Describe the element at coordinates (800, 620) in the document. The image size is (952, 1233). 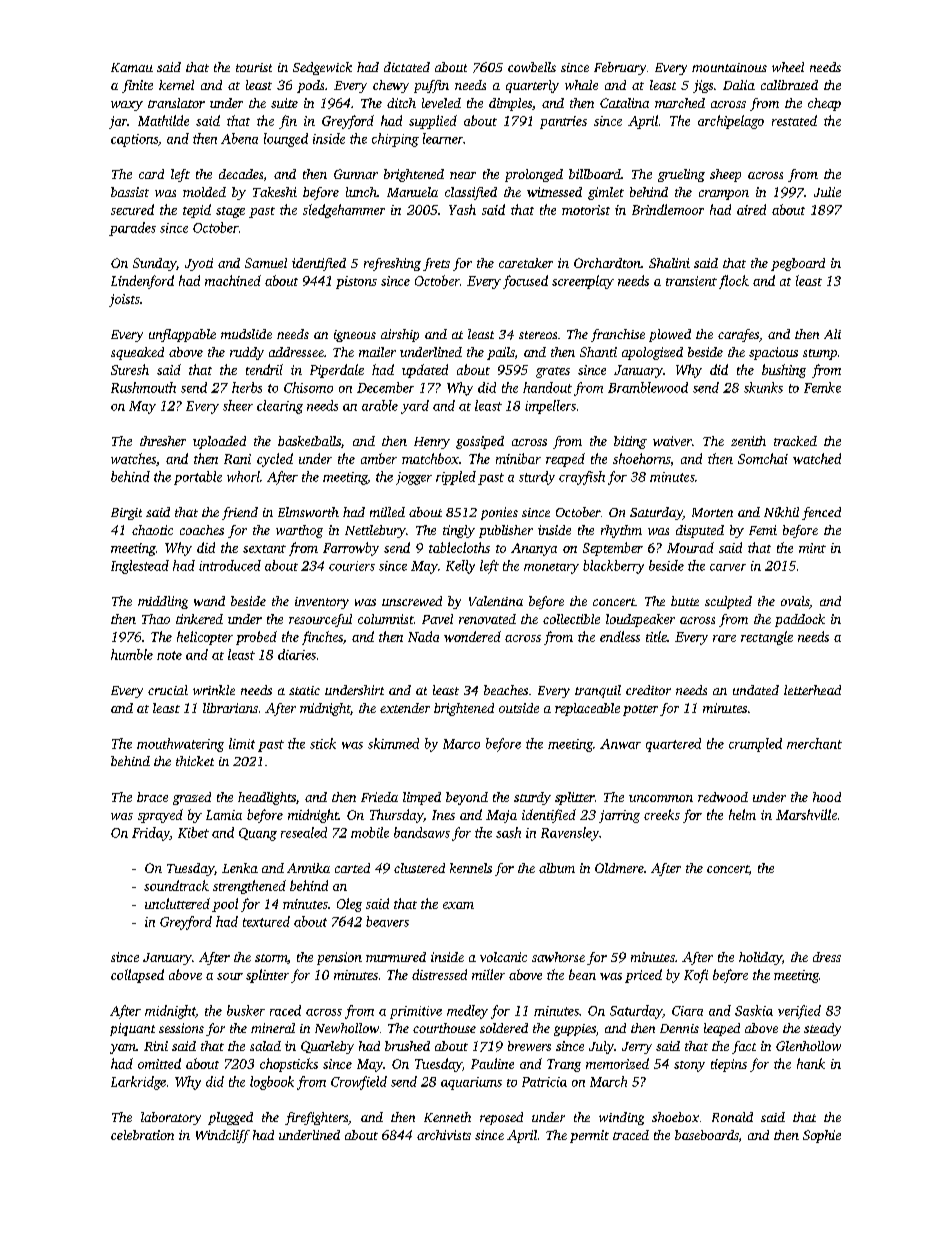
I see `paddock` at that location.
